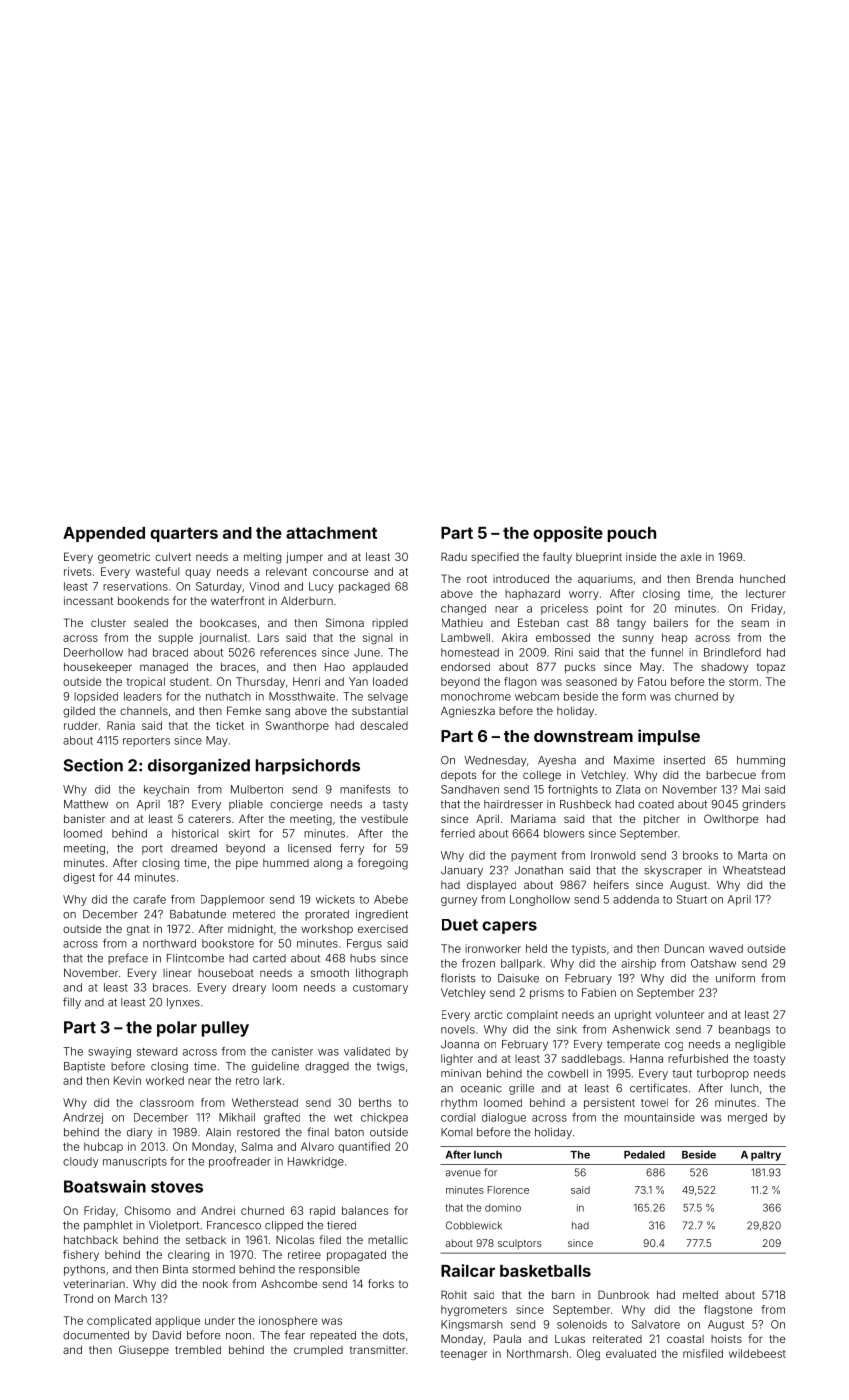 Image resolution: width=849 pixels, height=1400 pixels. I want to click on Appended, so click(104, 534).
